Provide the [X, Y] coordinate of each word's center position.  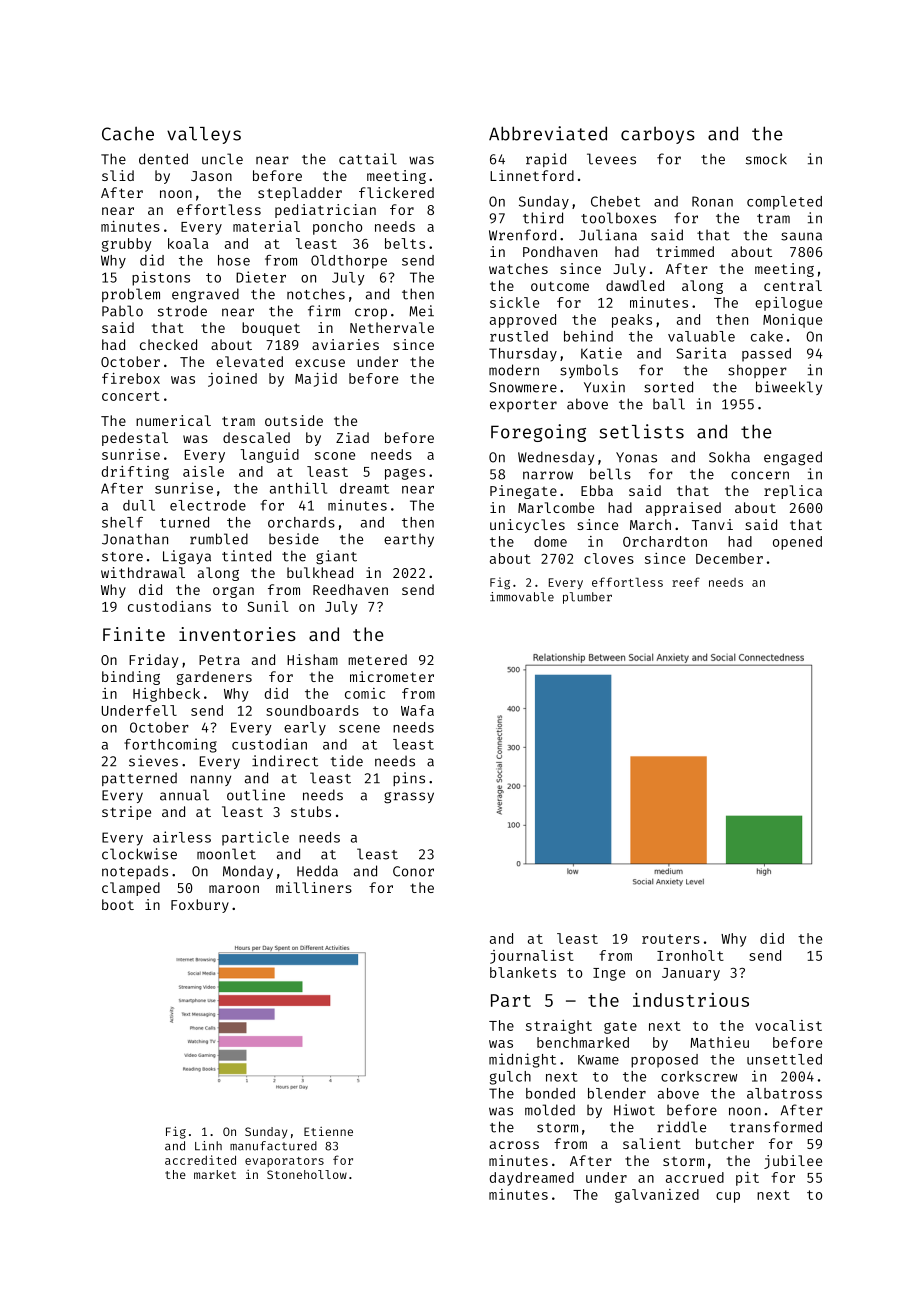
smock [766, 159]
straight [559, 1027]
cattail [368, 159]
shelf [122, 522]
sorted [668, 387]
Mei [421, 311]
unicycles [527, 526]
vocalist [788, 1025]
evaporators [284, 1162]
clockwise [139, 854]
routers [671, 939]
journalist [532, 957]
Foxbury [200, 906]
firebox [131, 378]
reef [686, 582]
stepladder [300, 194]
